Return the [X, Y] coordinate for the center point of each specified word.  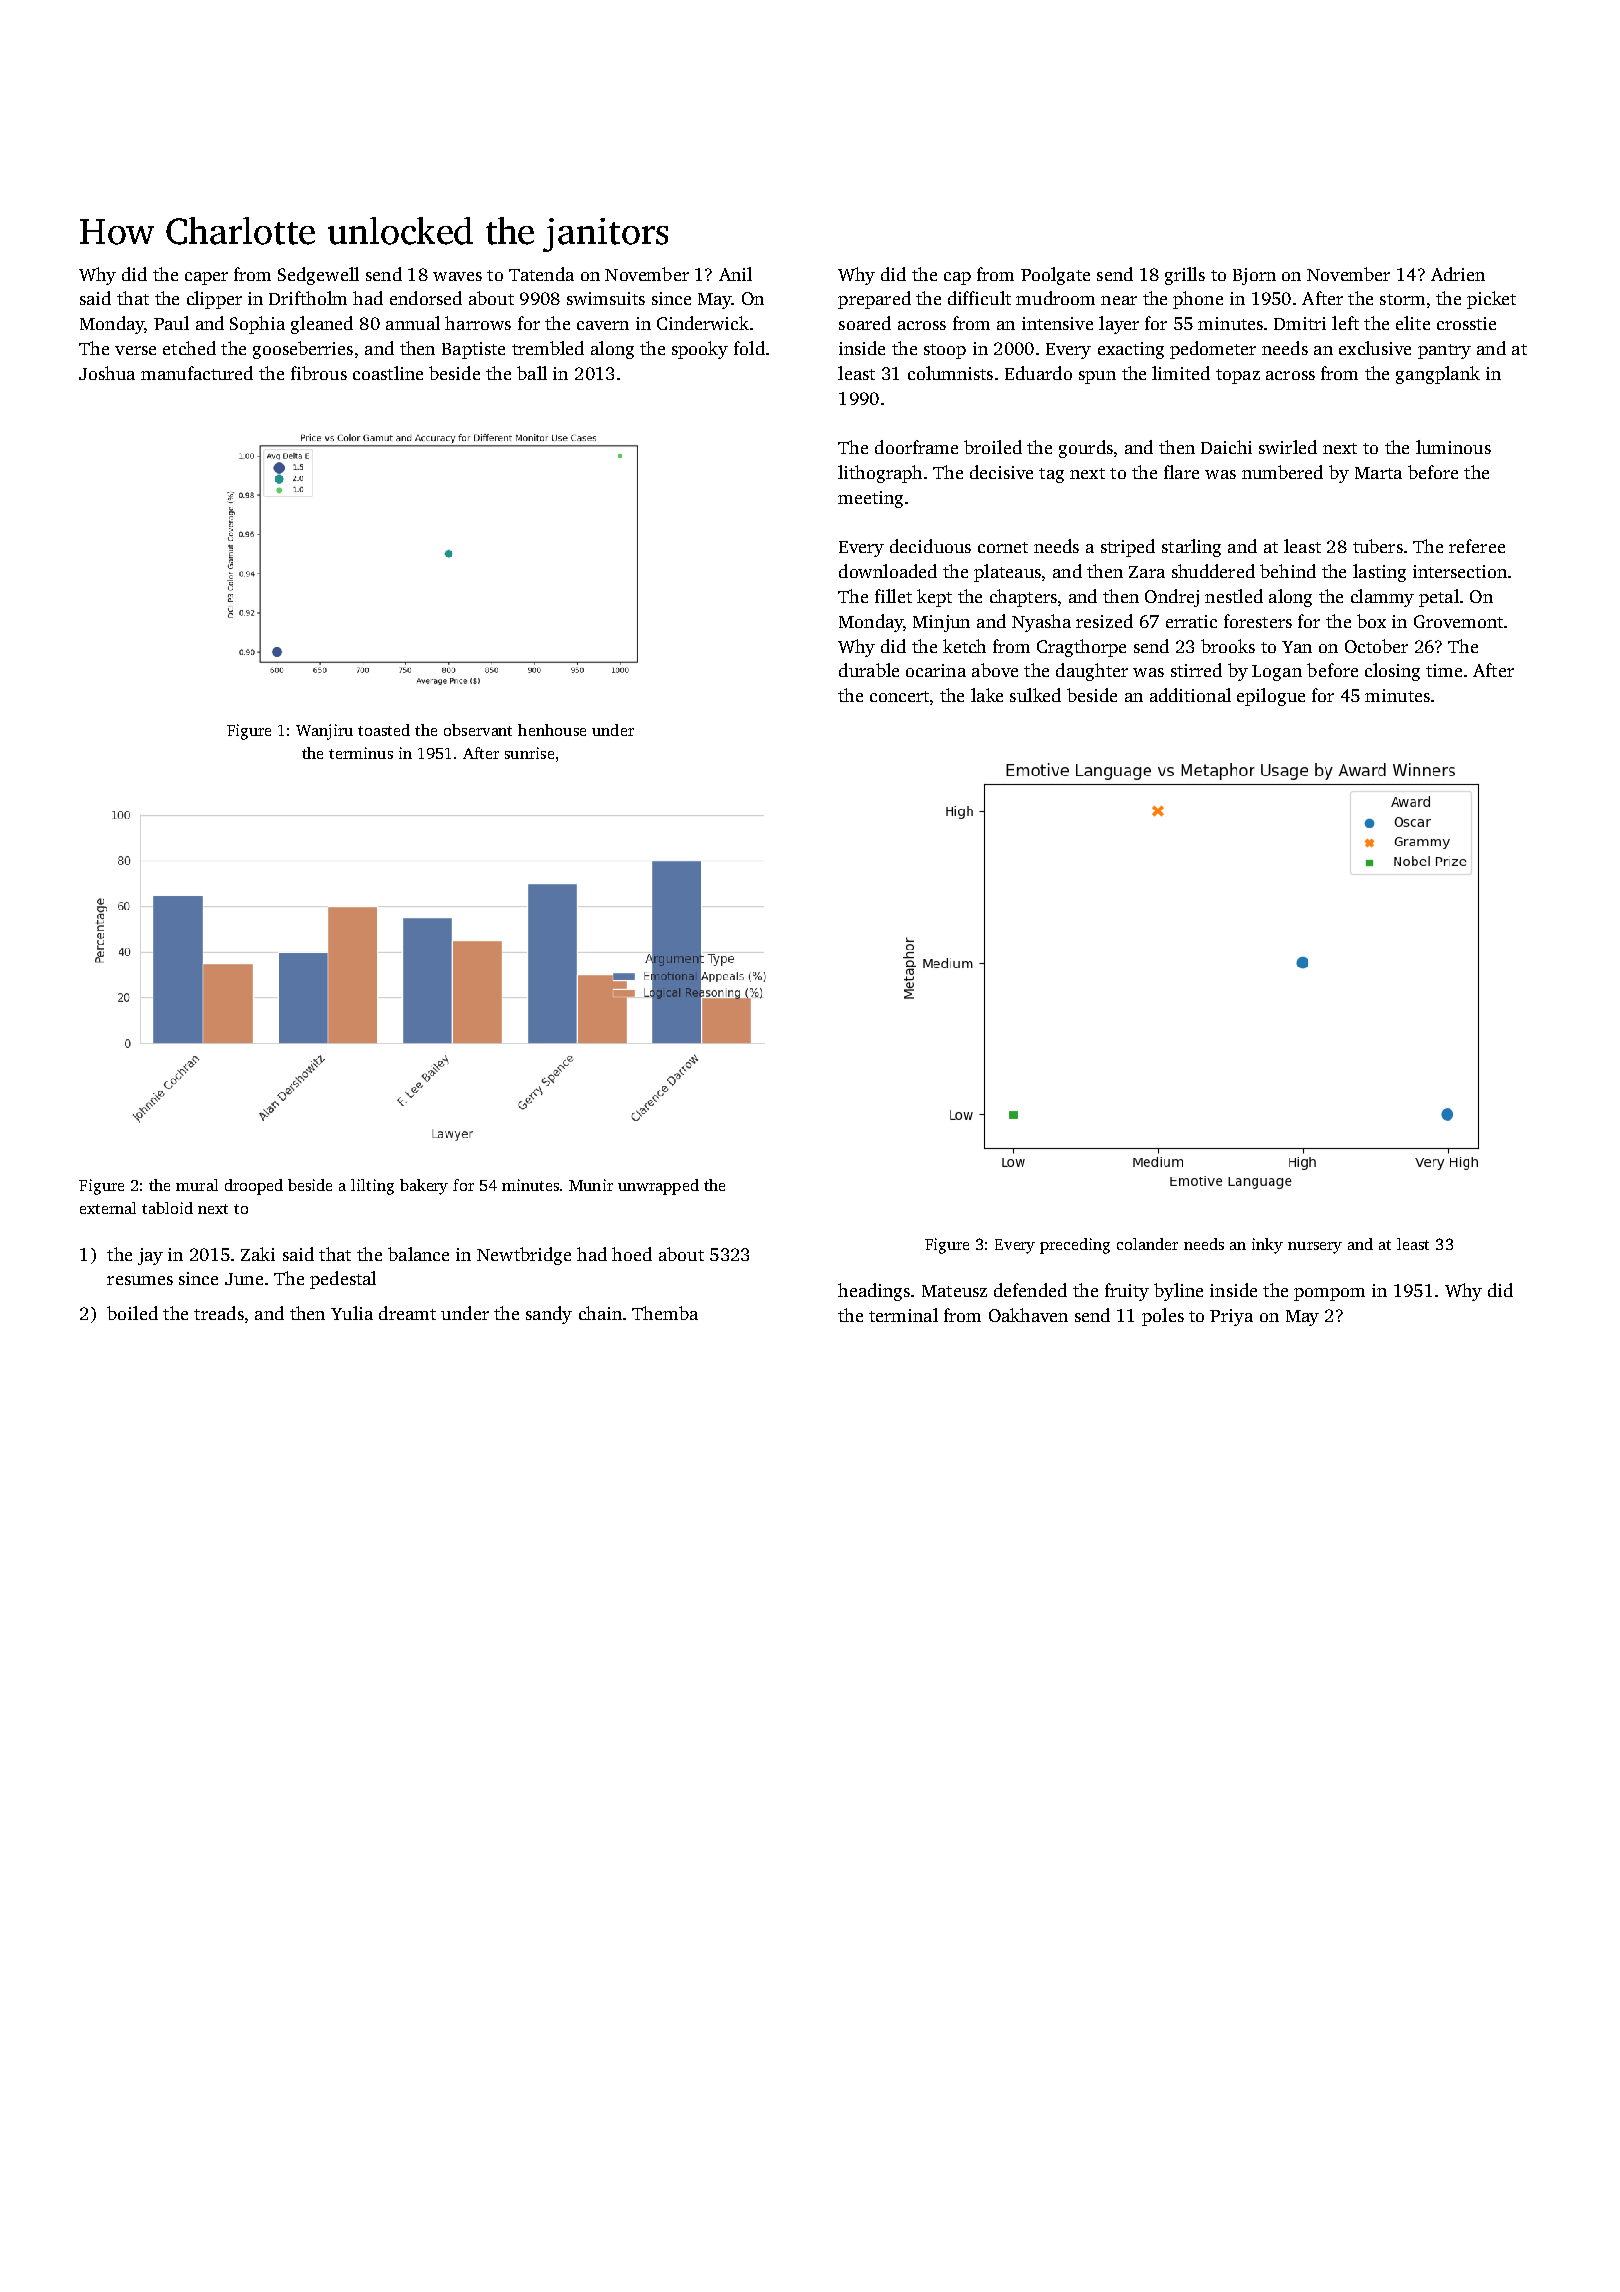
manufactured [197, 373]
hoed [632, 1254]
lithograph [880, 474]
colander [1147, 1244]
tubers [1378, 546]
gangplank [1438, 375]
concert [899, 696]
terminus [361, 753]
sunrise [529, 753]
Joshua [107, 373]
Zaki [258, 1254]
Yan [1297, 647]
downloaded [888, 571]
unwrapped [658, 1187]
